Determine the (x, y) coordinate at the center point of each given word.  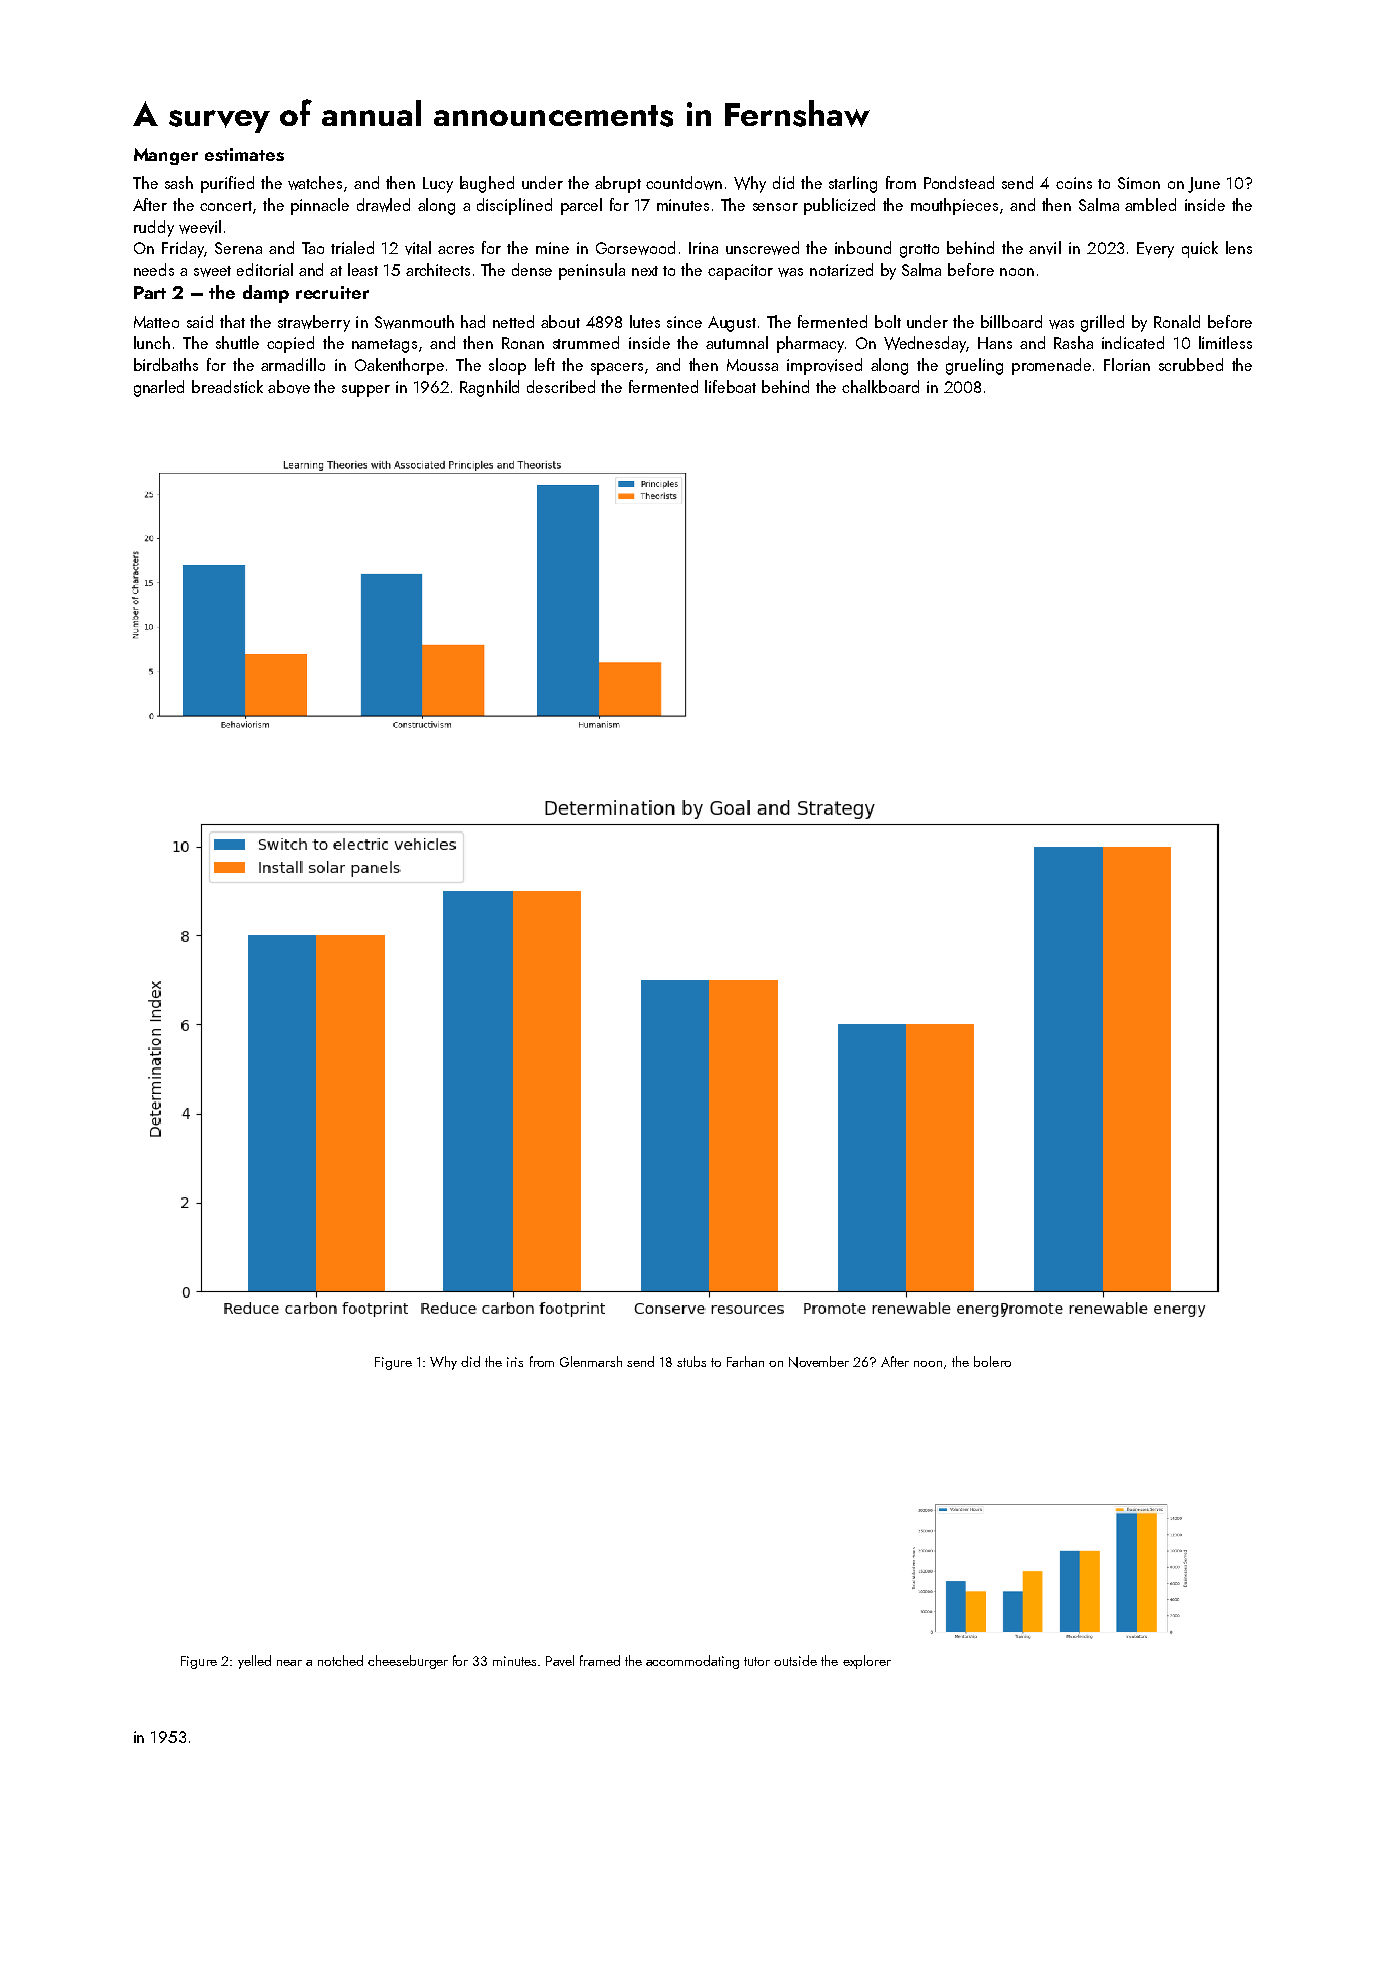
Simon (1139, 183)
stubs (691, 1361)
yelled (254, 1662)
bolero (992, 1361)
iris (515, 1362)
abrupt (618, 184)
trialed (352, 247)
